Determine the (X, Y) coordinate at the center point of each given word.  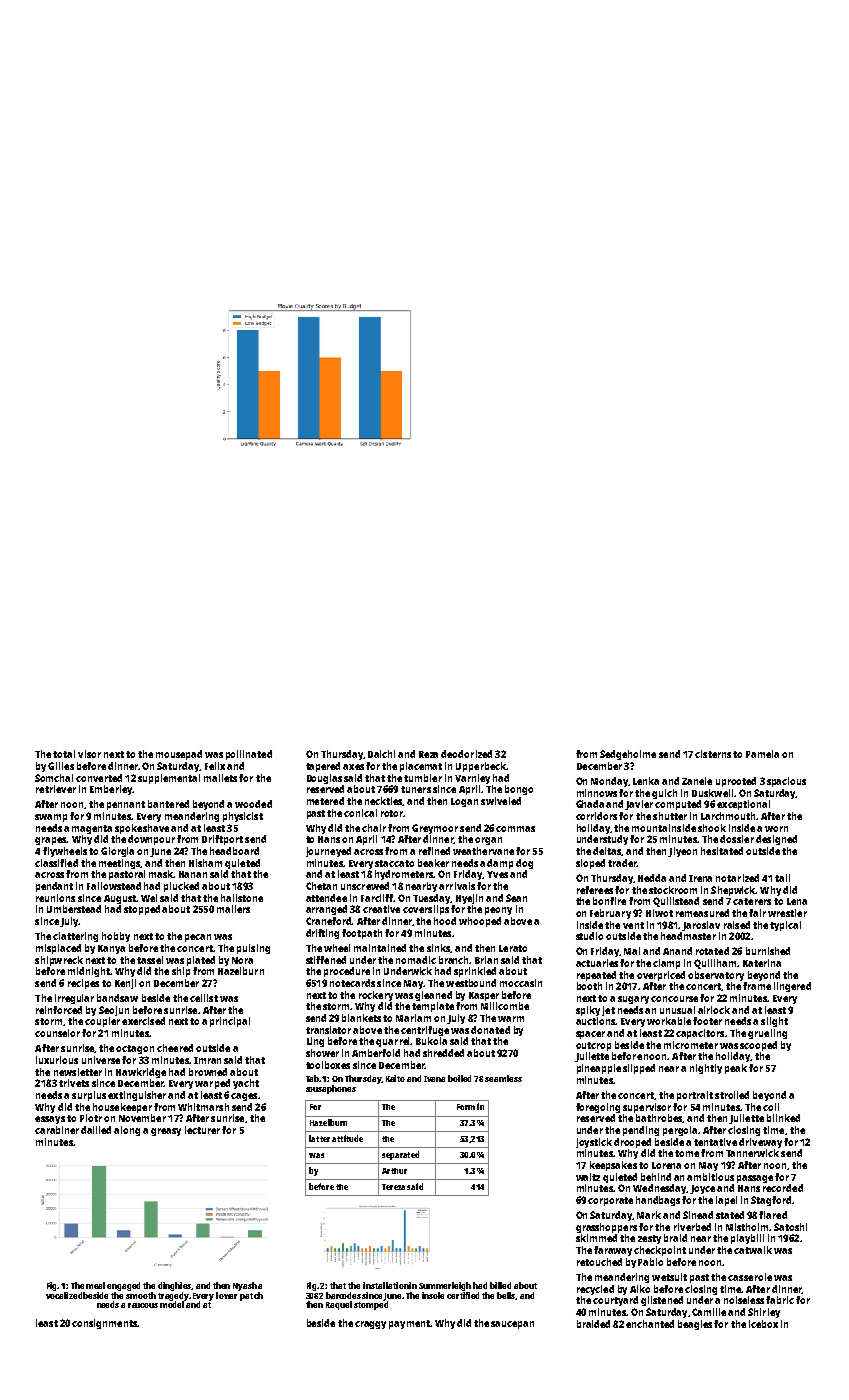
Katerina (762, 963)
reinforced (59, 1010)
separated (400, 1155)
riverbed (692, 1227)
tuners (416, 789)
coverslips (426, 910)
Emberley (111, 790)
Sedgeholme (628, 755)
